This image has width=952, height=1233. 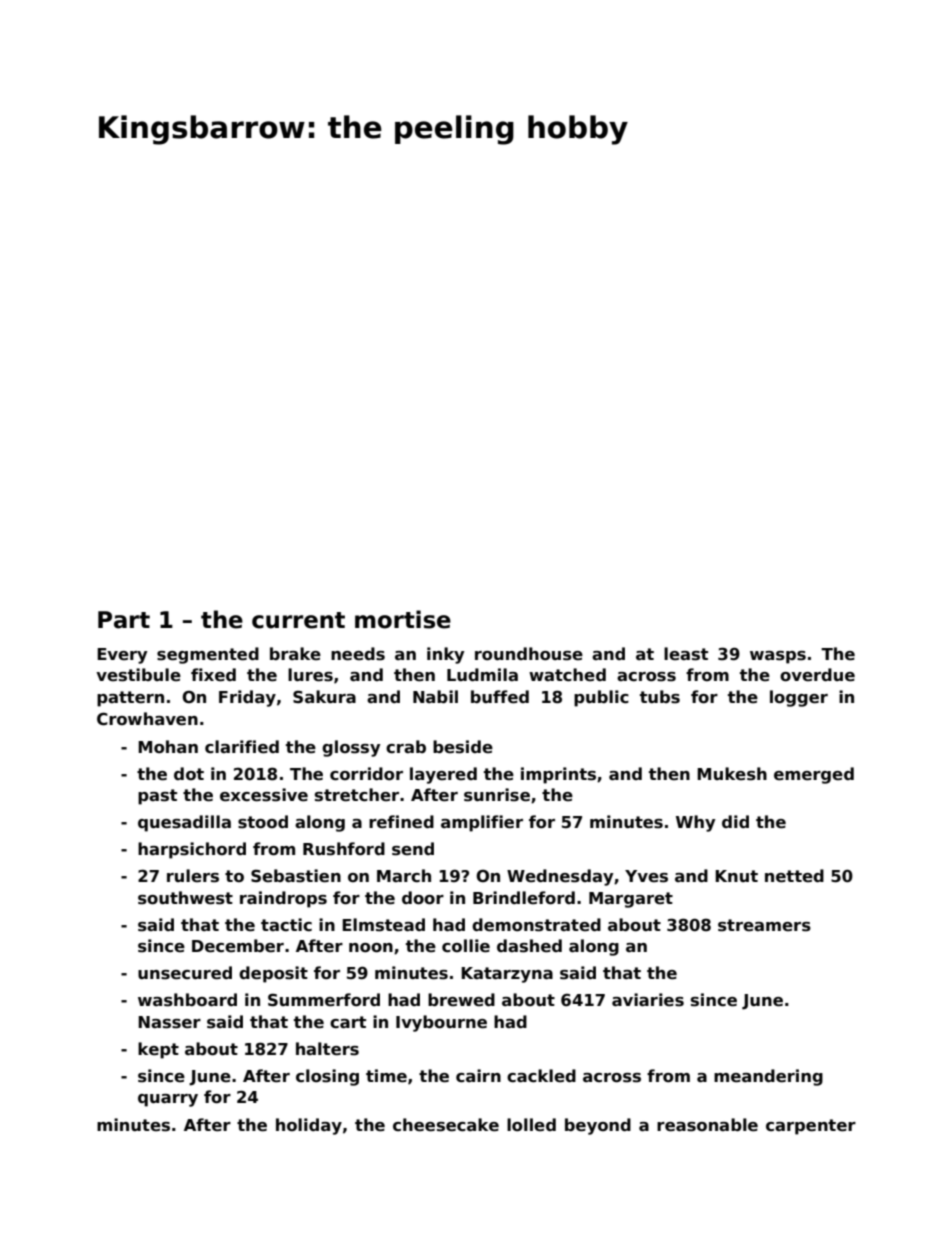 What do you see at coordinates (309, 1126) in the image?
I see `holiday` at bounding box center [309, 1126].
